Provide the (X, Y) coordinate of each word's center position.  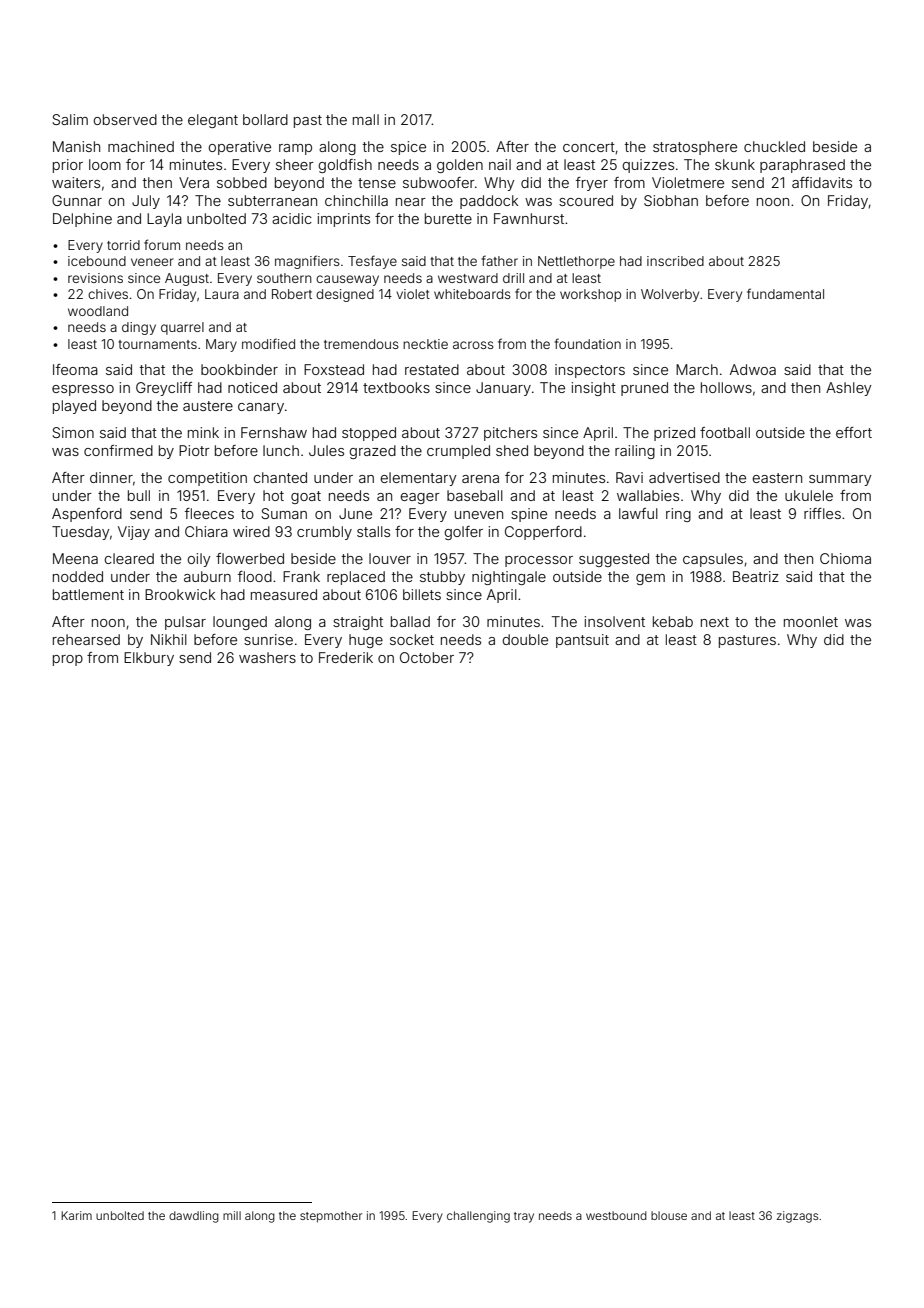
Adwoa (753, 369)
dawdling (194, 1217)
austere (208, 406)
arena (480, 479)
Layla (164, 220)
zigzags (797, 1217)
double (525, 639)
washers (267, 657)
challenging (478, 1217)
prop (68, 660)
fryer (592, 184)
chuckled (774, 146)
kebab (673, 621)
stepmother (331, 1217)
